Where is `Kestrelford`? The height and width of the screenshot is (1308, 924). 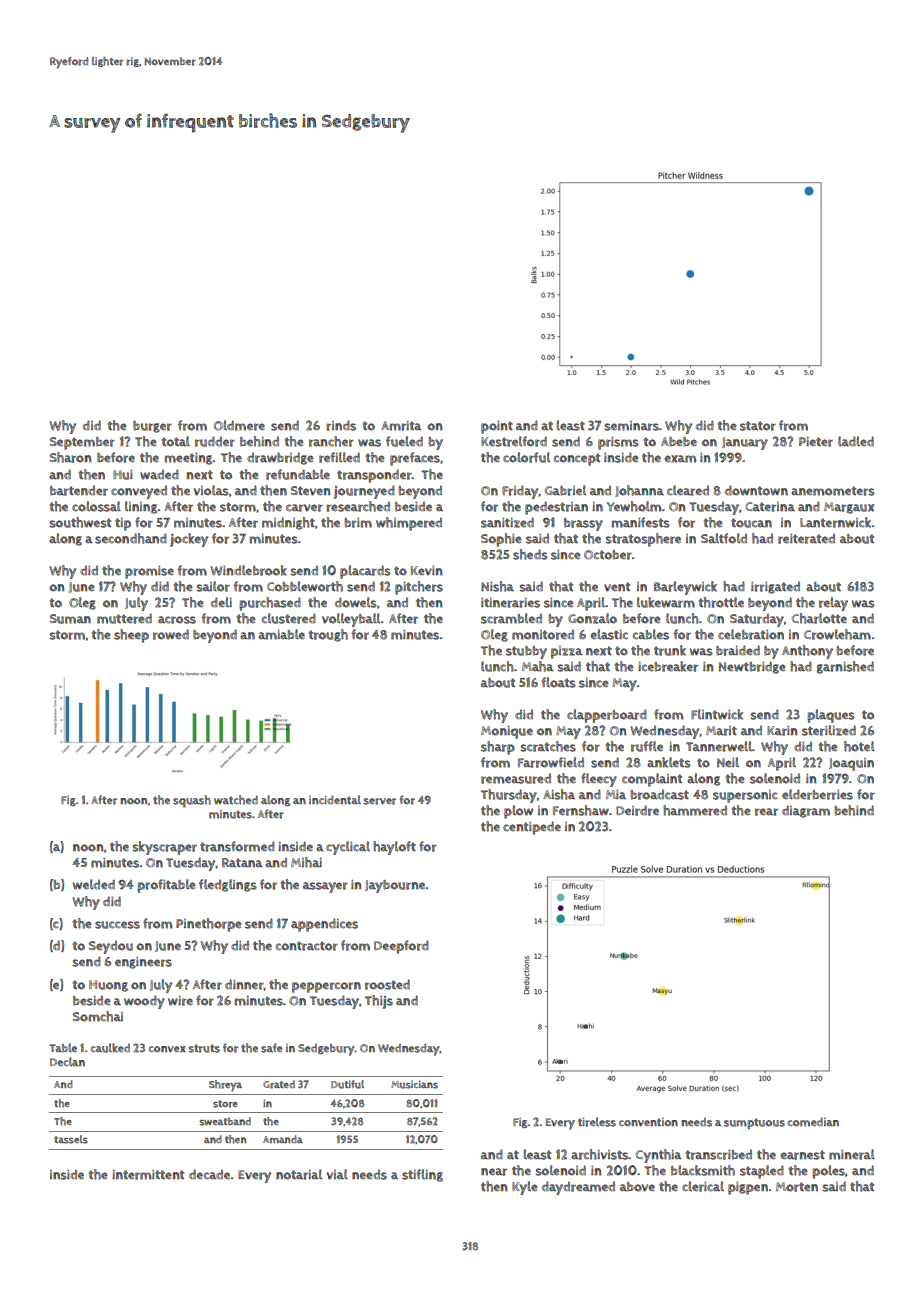 Kestrelford is located at coordinates (514, 441).
